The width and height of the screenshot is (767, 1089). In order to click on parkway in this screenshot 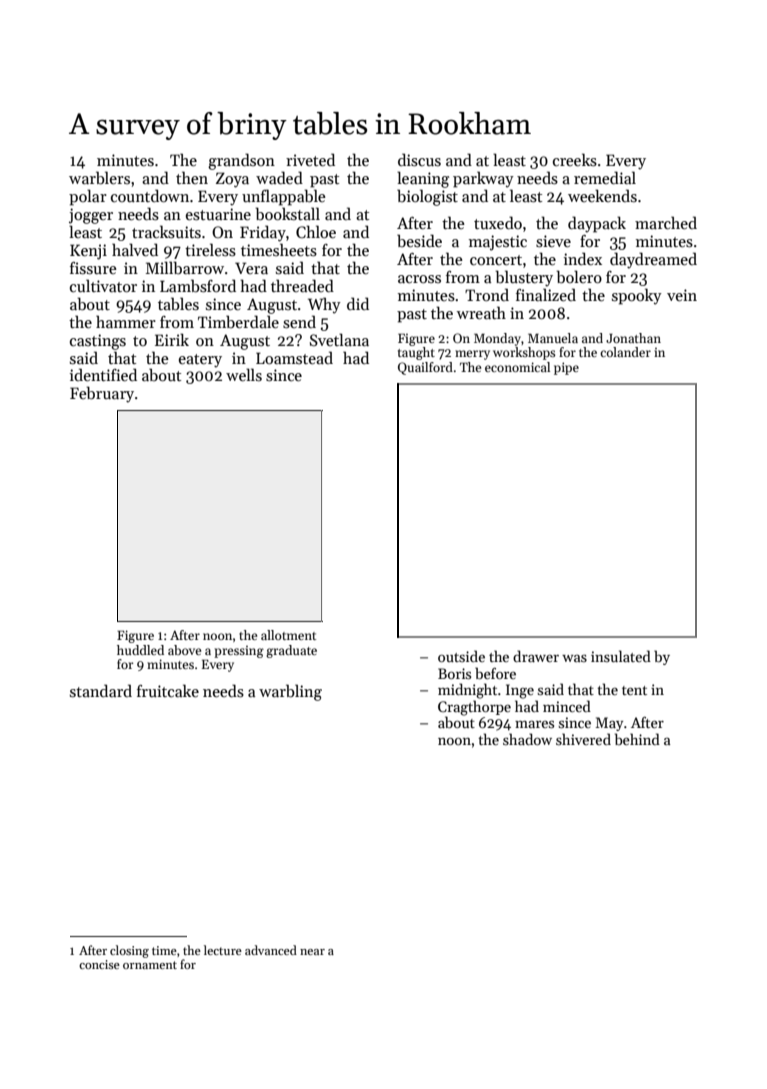, I will do `click(483, 179)`.
